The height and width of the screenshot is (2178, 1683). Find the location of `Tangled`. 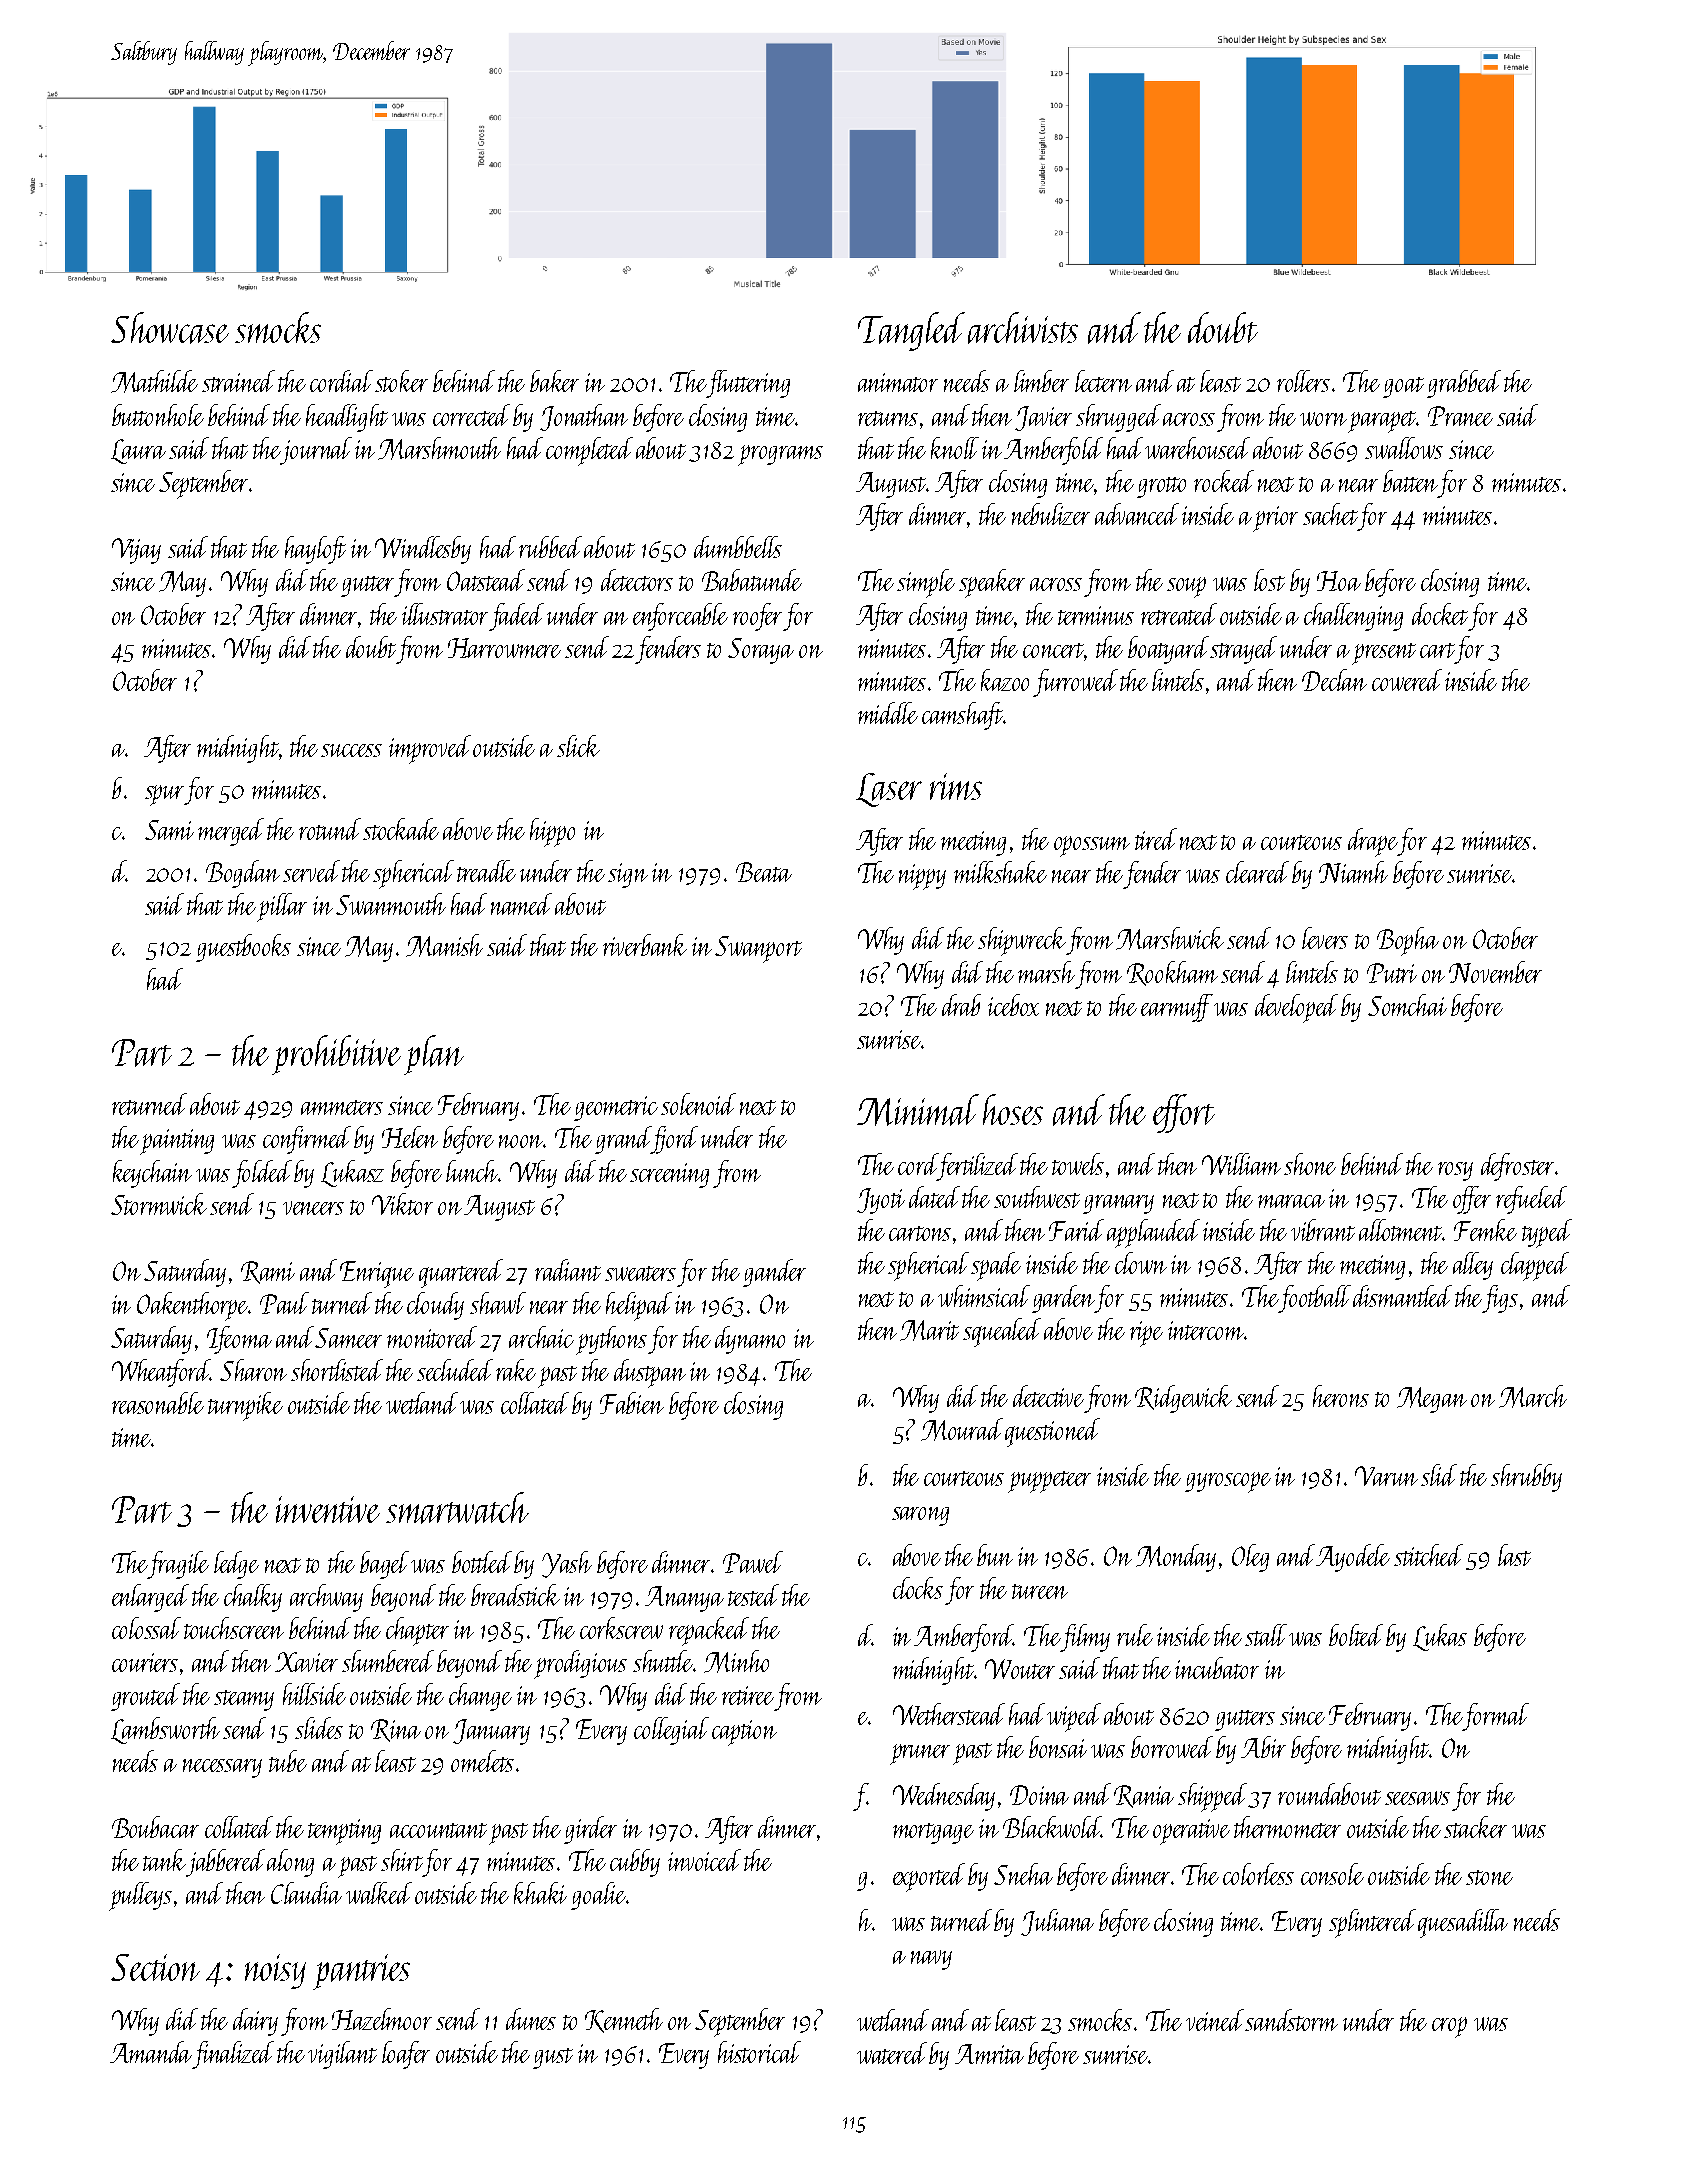

Tangled is located at coordinates (911, 331).
